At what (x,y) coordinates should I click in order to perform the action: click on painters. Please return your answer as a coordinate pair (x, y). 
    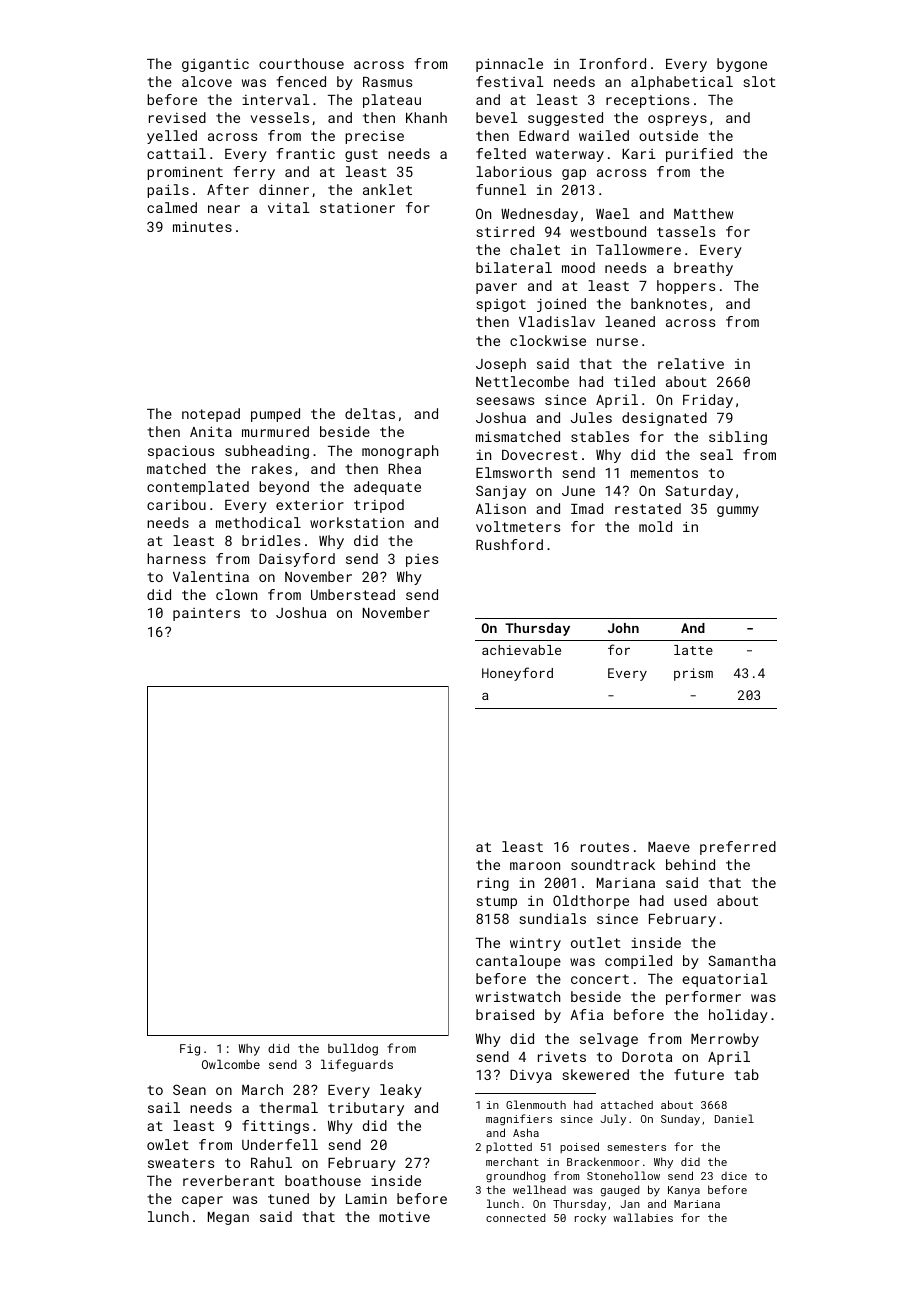
    Looking at the image, I should click on (206, 614).
